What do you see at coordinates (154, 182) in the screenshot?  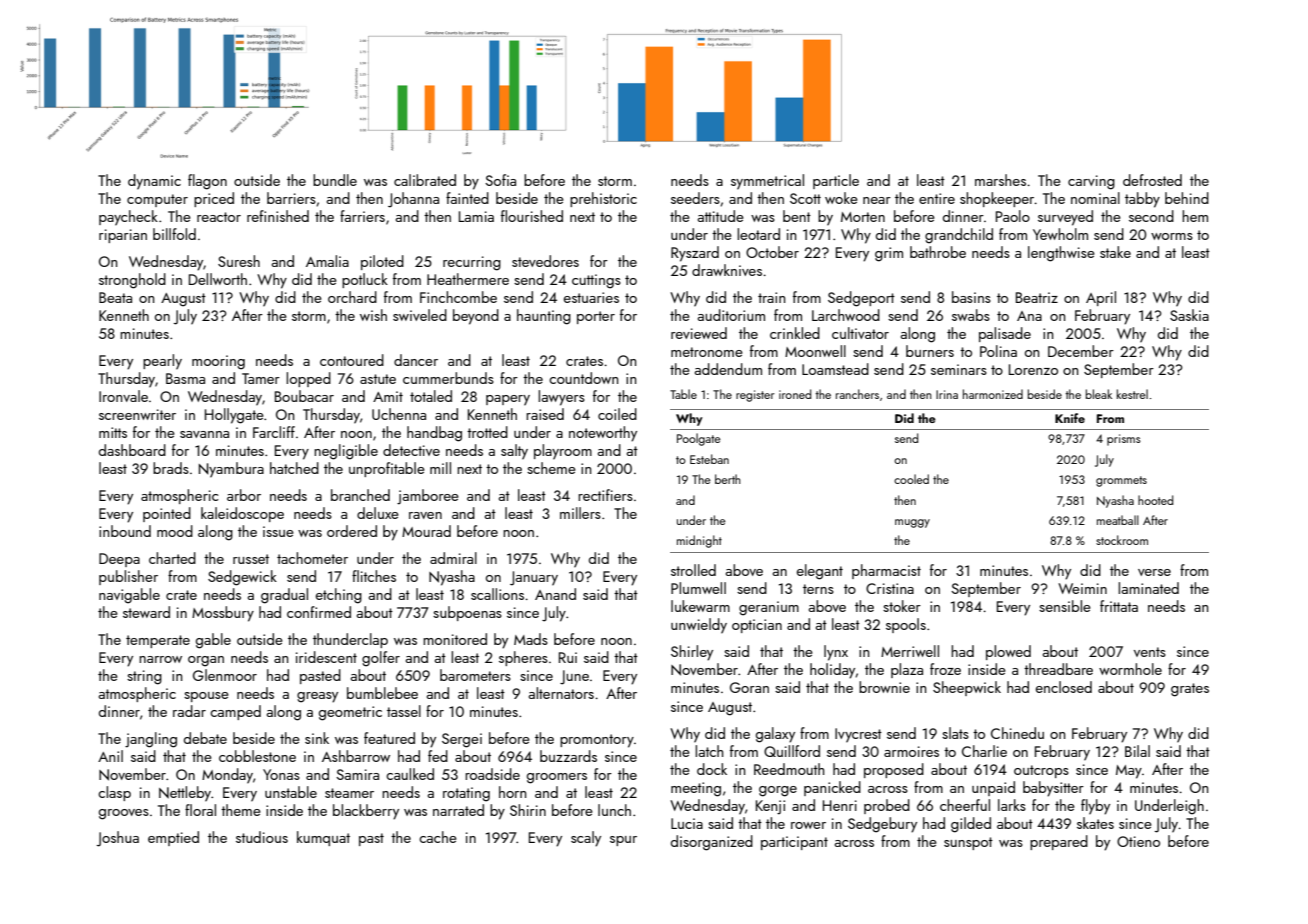 I see `dynamic` at bounding box center [154, 182].
